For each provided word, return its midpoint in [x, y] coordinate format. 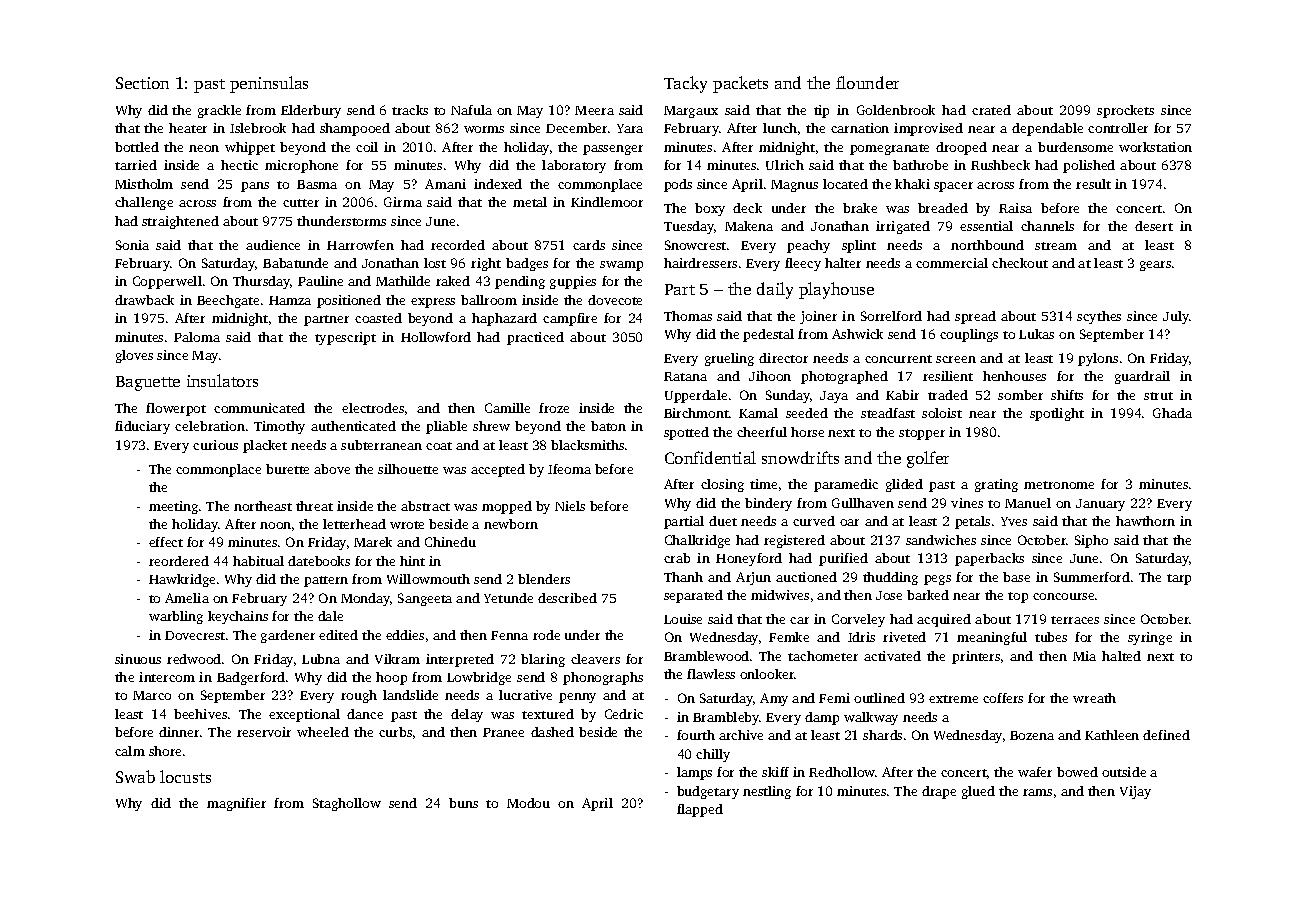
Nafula [471, 110]
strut [1158, 396]
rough [359, 696]
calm [130, 751]
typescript [345, 338]
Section [142, 83]
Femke [789, 637]
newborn [511, 524]
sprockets [1125, 111]
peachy [808, 246]
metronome [1059, 485]
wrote [407, 525]
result [1093, 184]
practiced [535, 338]
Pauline [320, 281]
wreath [1094, 698]
